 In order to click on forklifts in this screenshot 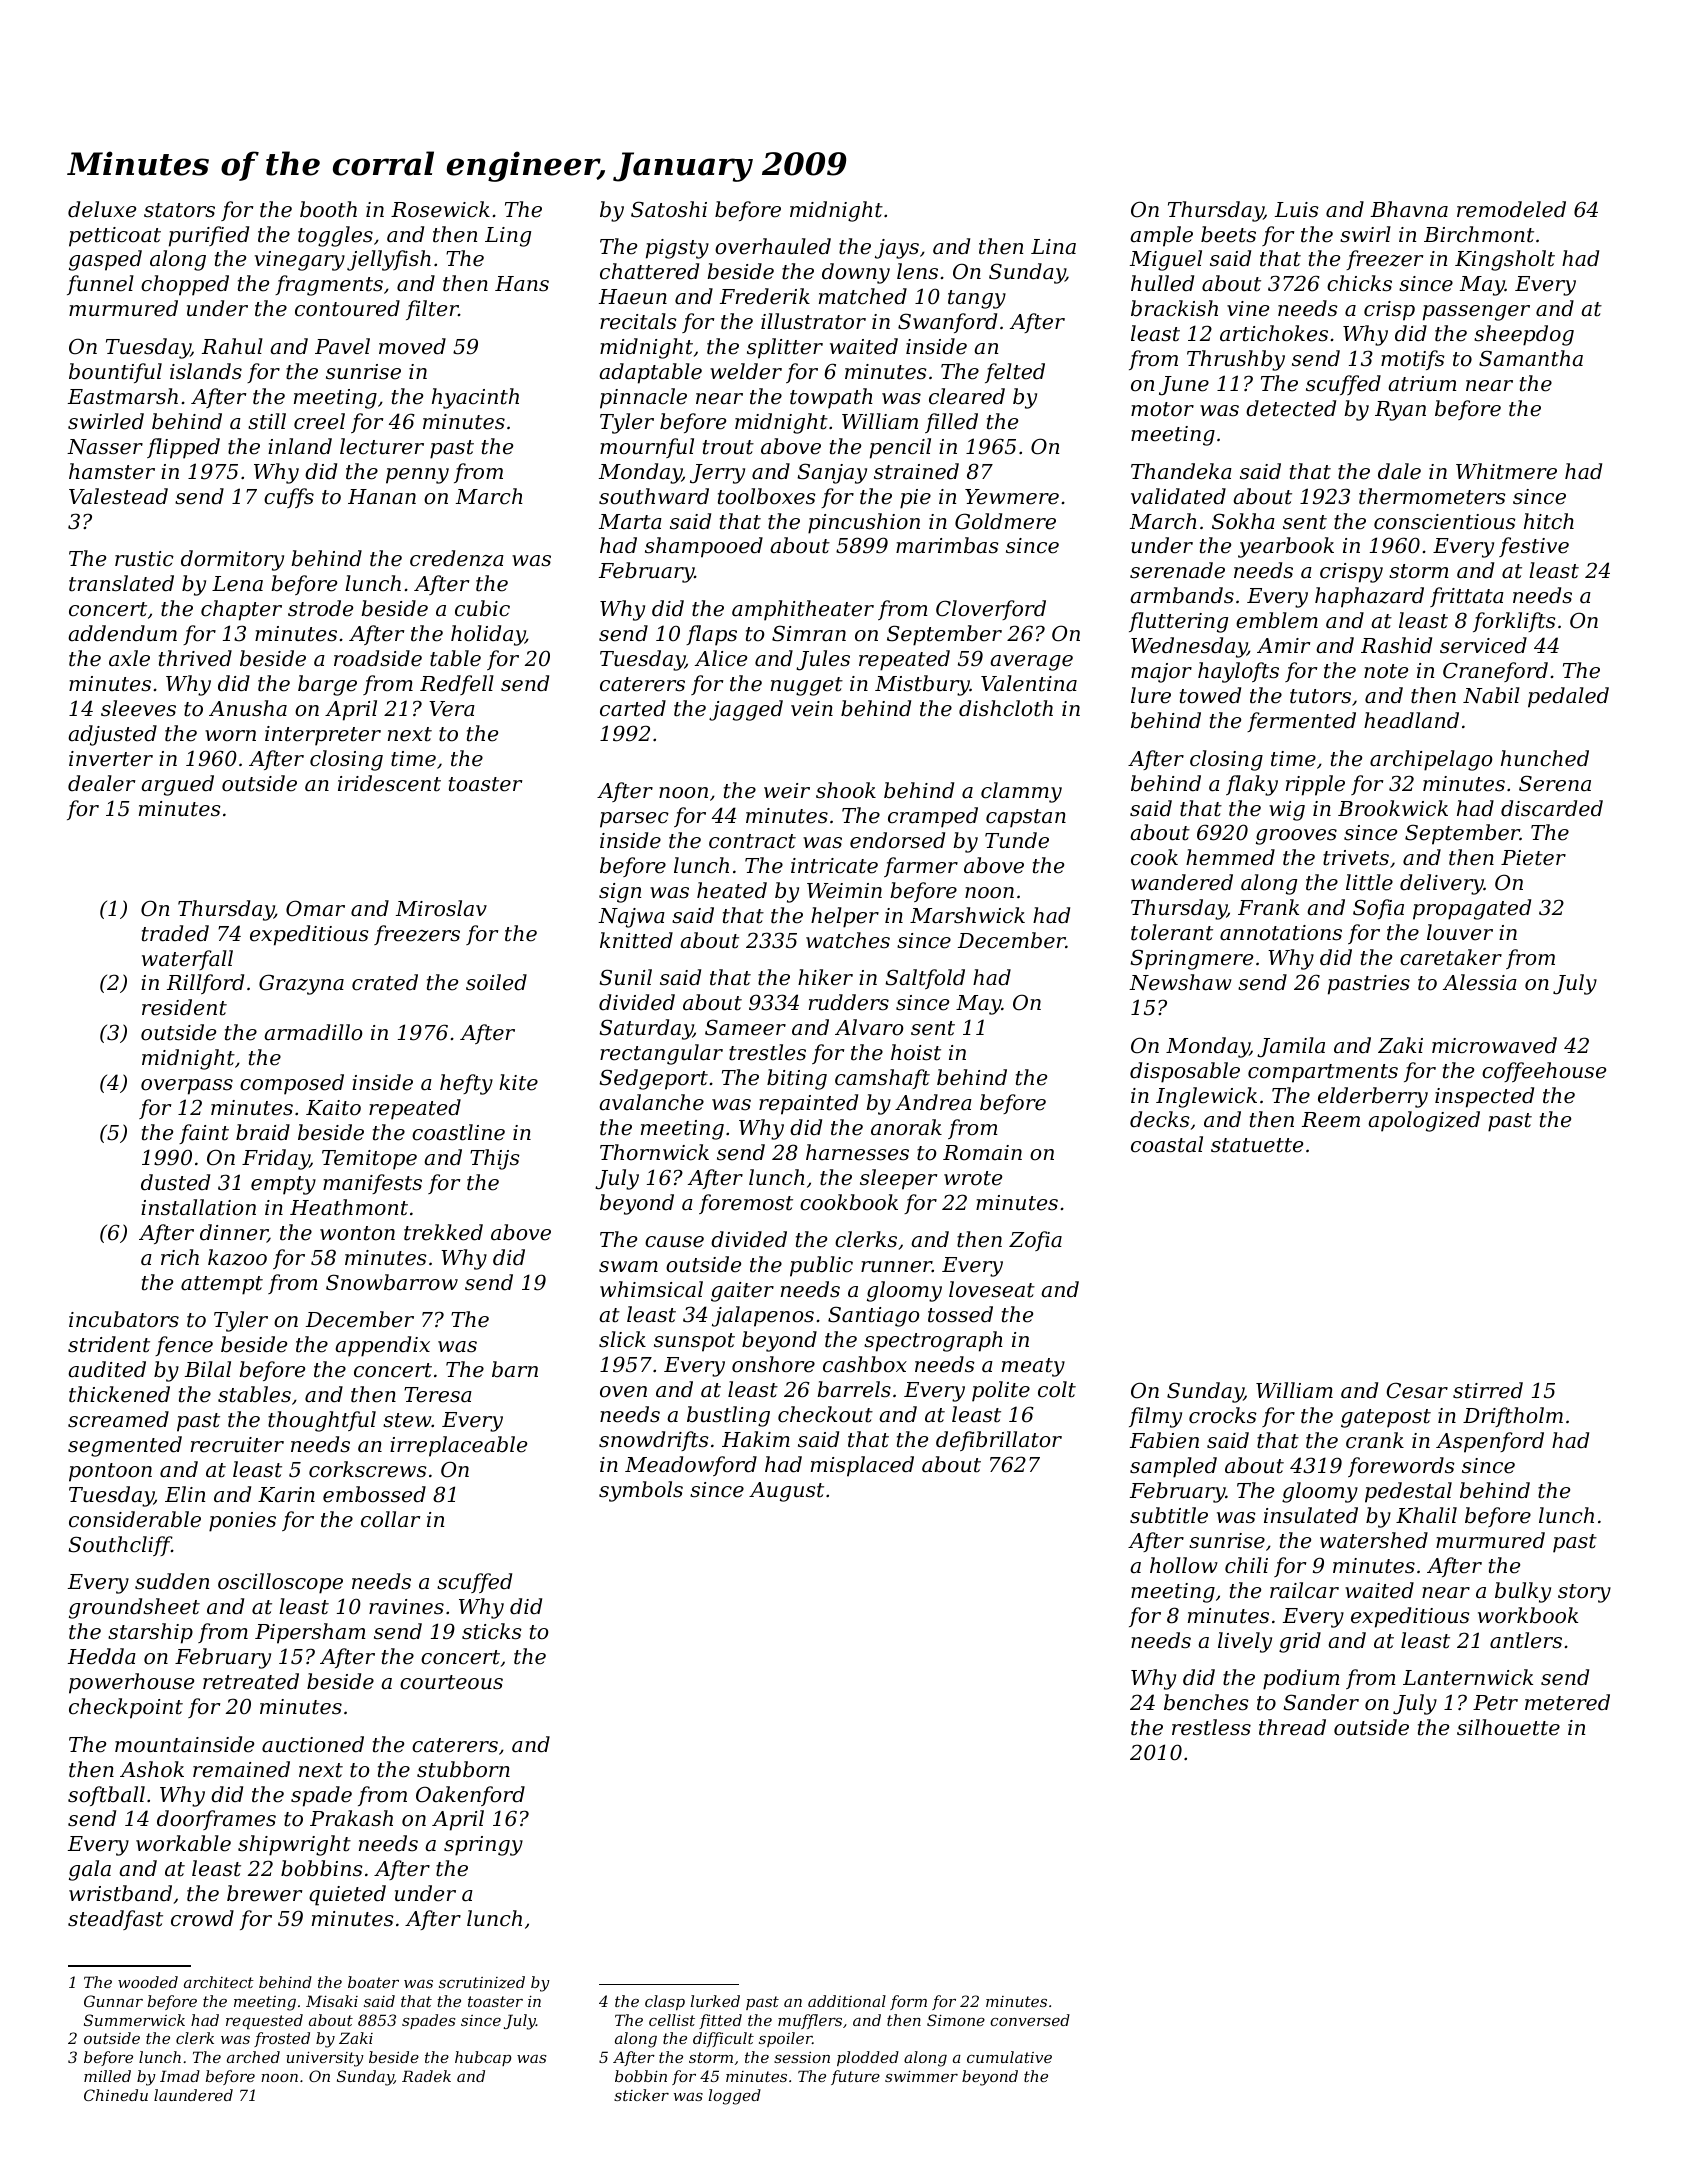, I will do `click(1514, 622)`.
